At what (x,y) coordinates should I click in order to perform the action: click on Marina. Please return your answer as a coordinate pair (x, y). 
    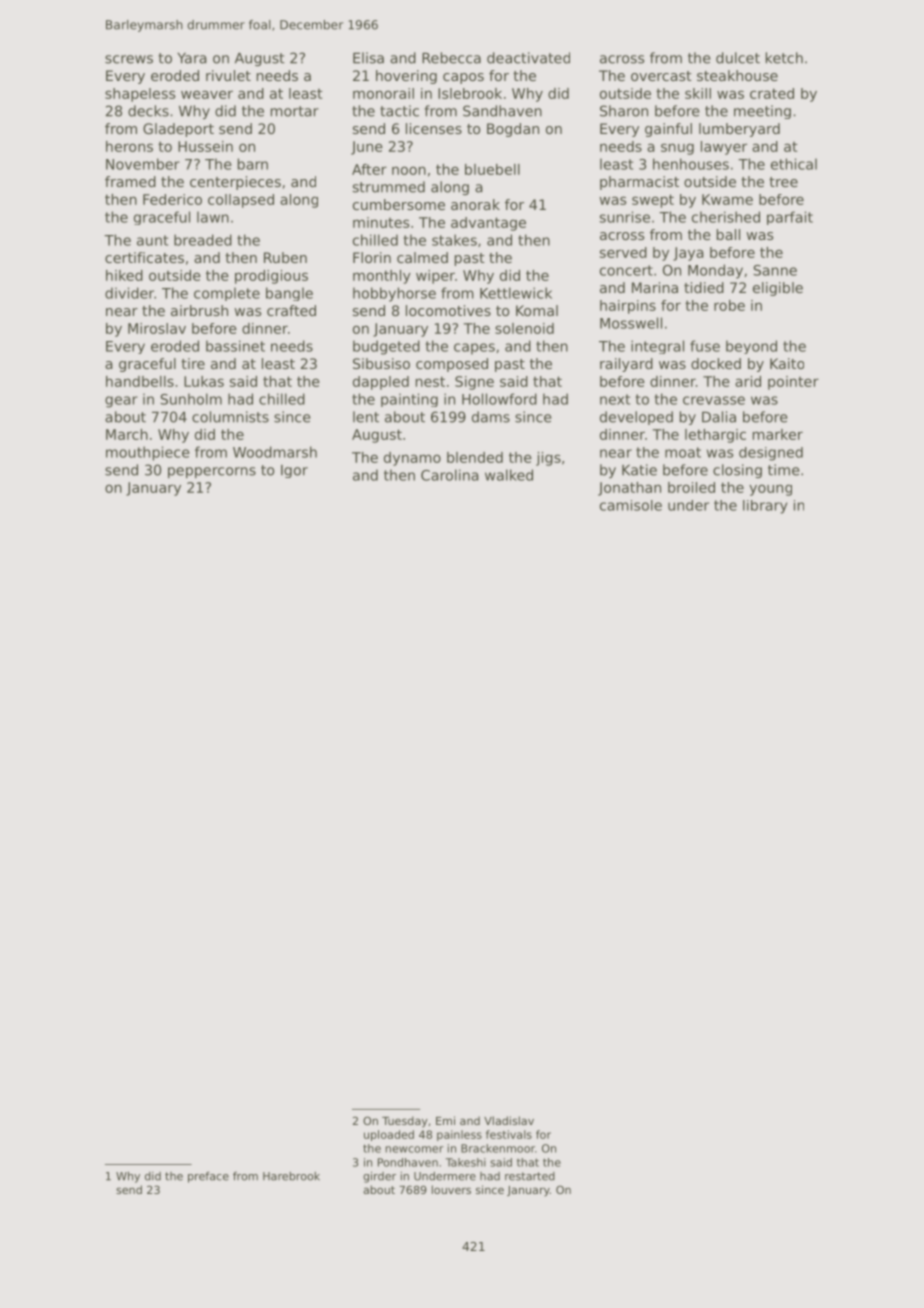
    Looking at the image, I should click on (655, 287).
